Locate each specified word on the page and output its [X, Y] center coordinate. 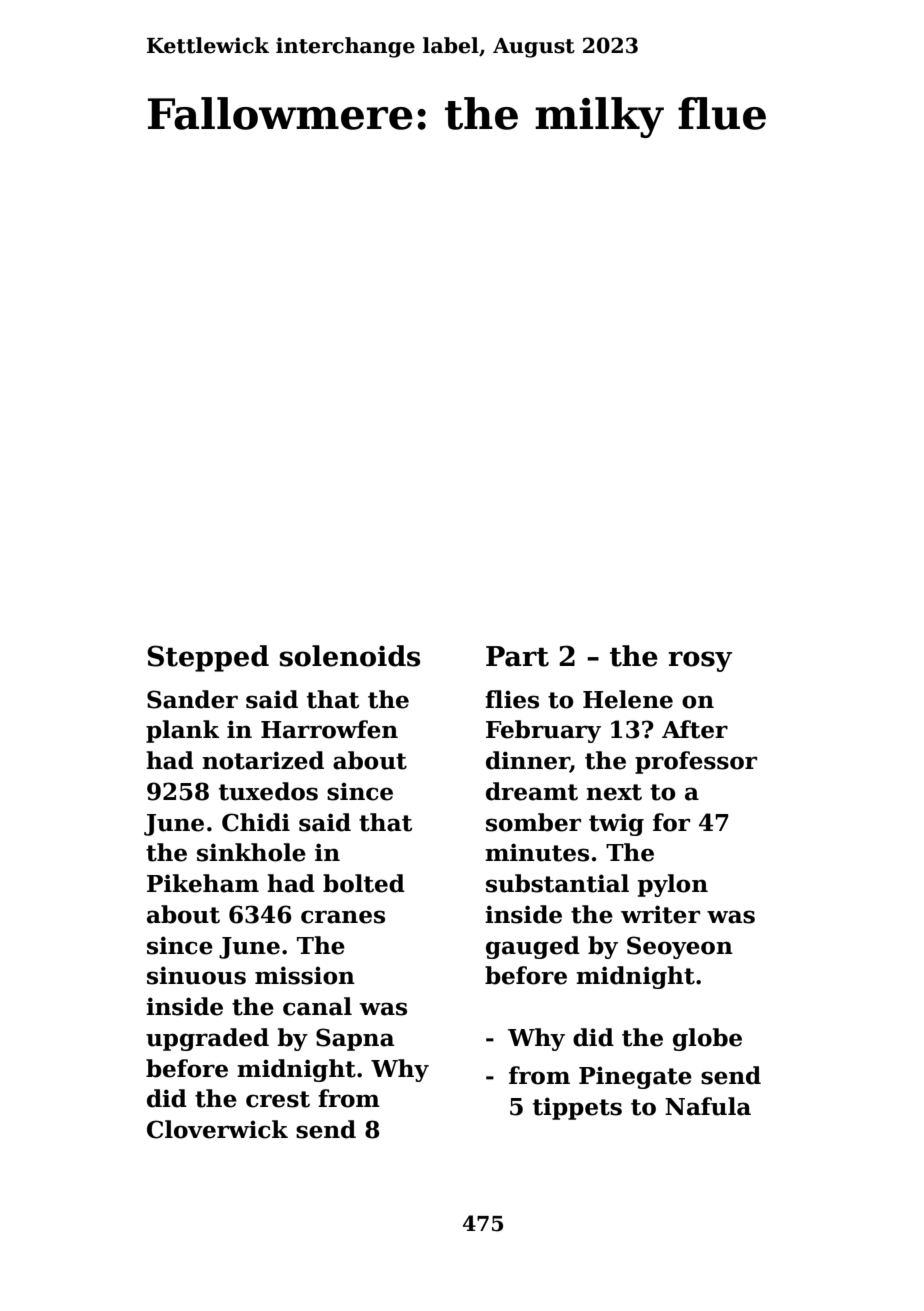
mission [305, 975]
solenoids [350, 656]
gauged [533, 947]
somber [533, 822]
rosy [700, 661]
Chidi [256, 822]
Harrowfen [329, 729]
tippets [577, 1108]
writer [660, 914]
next [614, 792]
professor [696, 762]
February [543, 731]
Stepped [208, 658]
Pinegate [635, 1077]
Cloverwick [217, 1129]
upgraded [207, 1039]
